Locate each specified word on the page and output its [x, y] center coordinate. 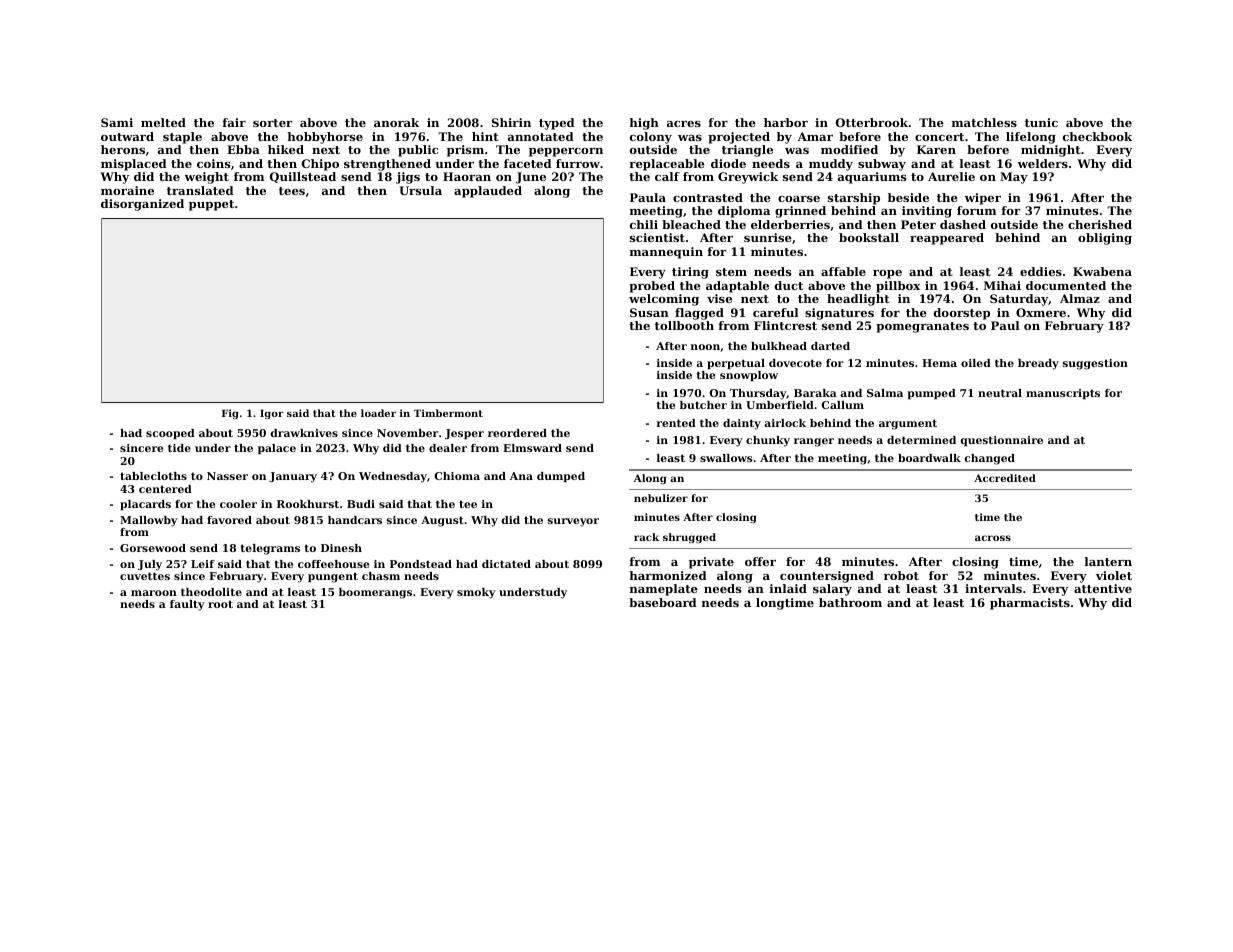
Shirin [511, 122]
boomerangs [375, 593]
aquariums [872, 178]
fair [234, 122]
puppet [211, 205]
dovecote [795, 363]
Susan [649, 312]
